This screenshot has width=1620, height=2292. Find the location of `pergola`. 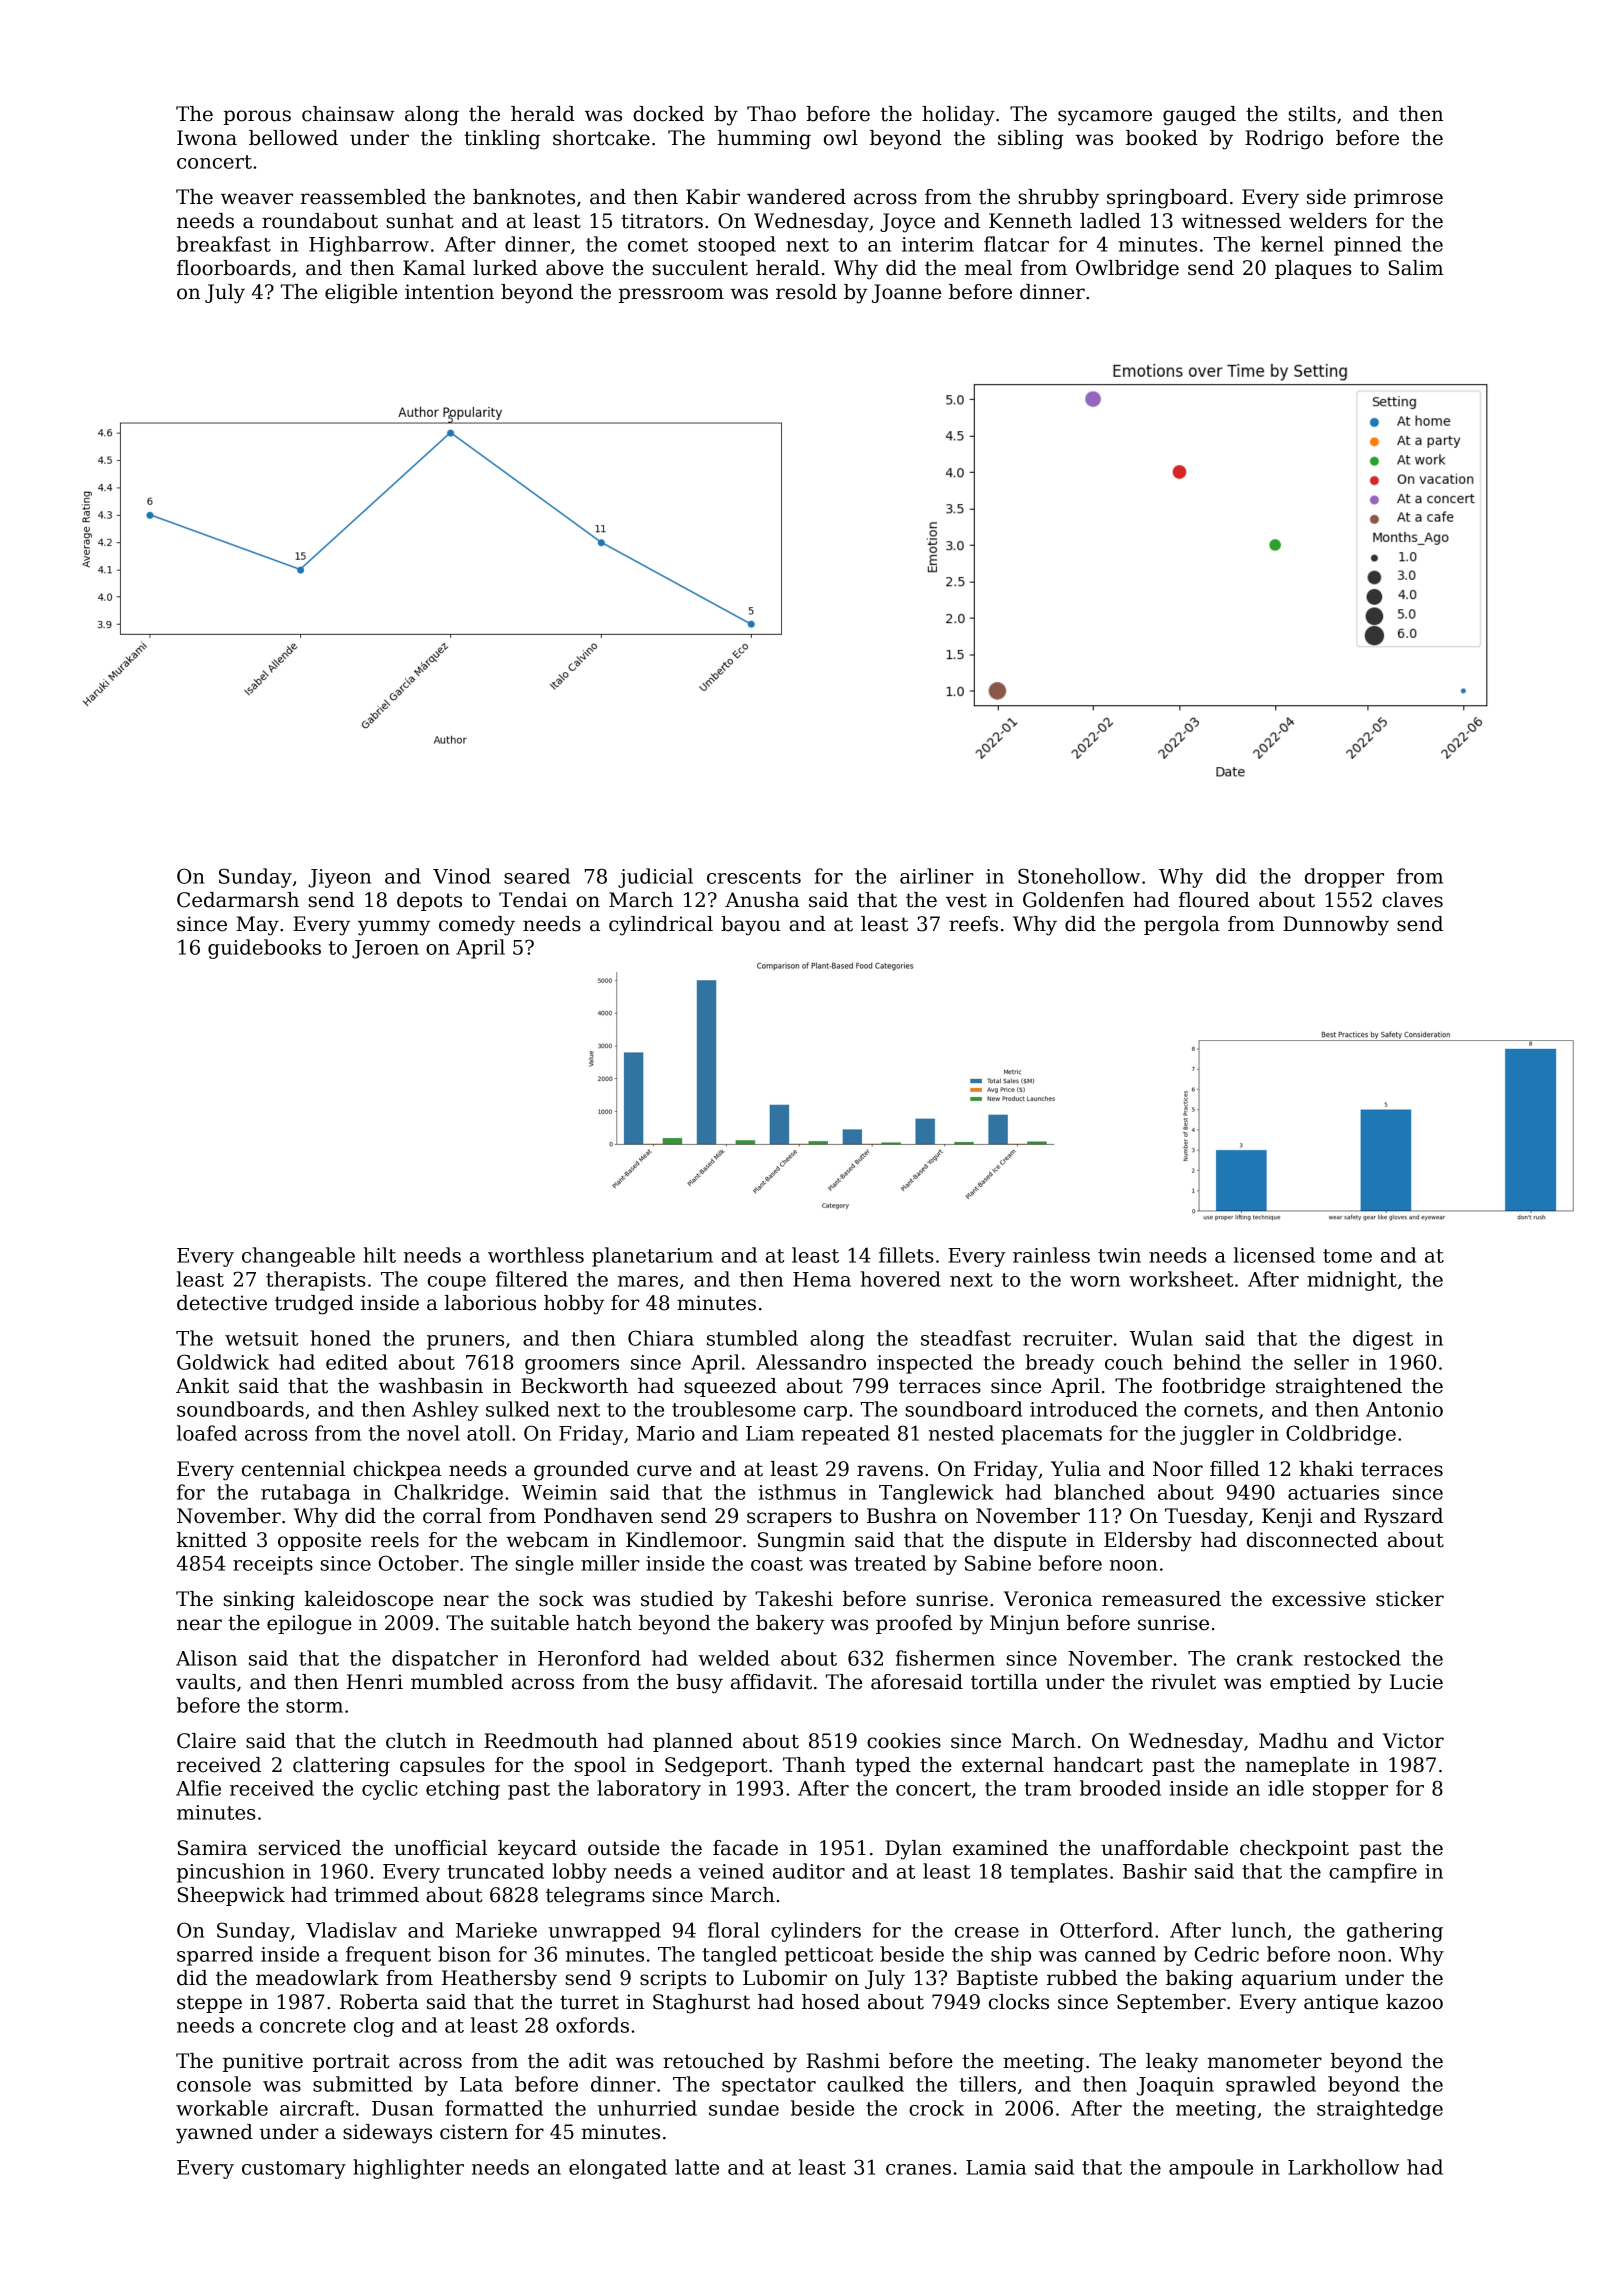

pergola is located at coordinates (1182, 926).
